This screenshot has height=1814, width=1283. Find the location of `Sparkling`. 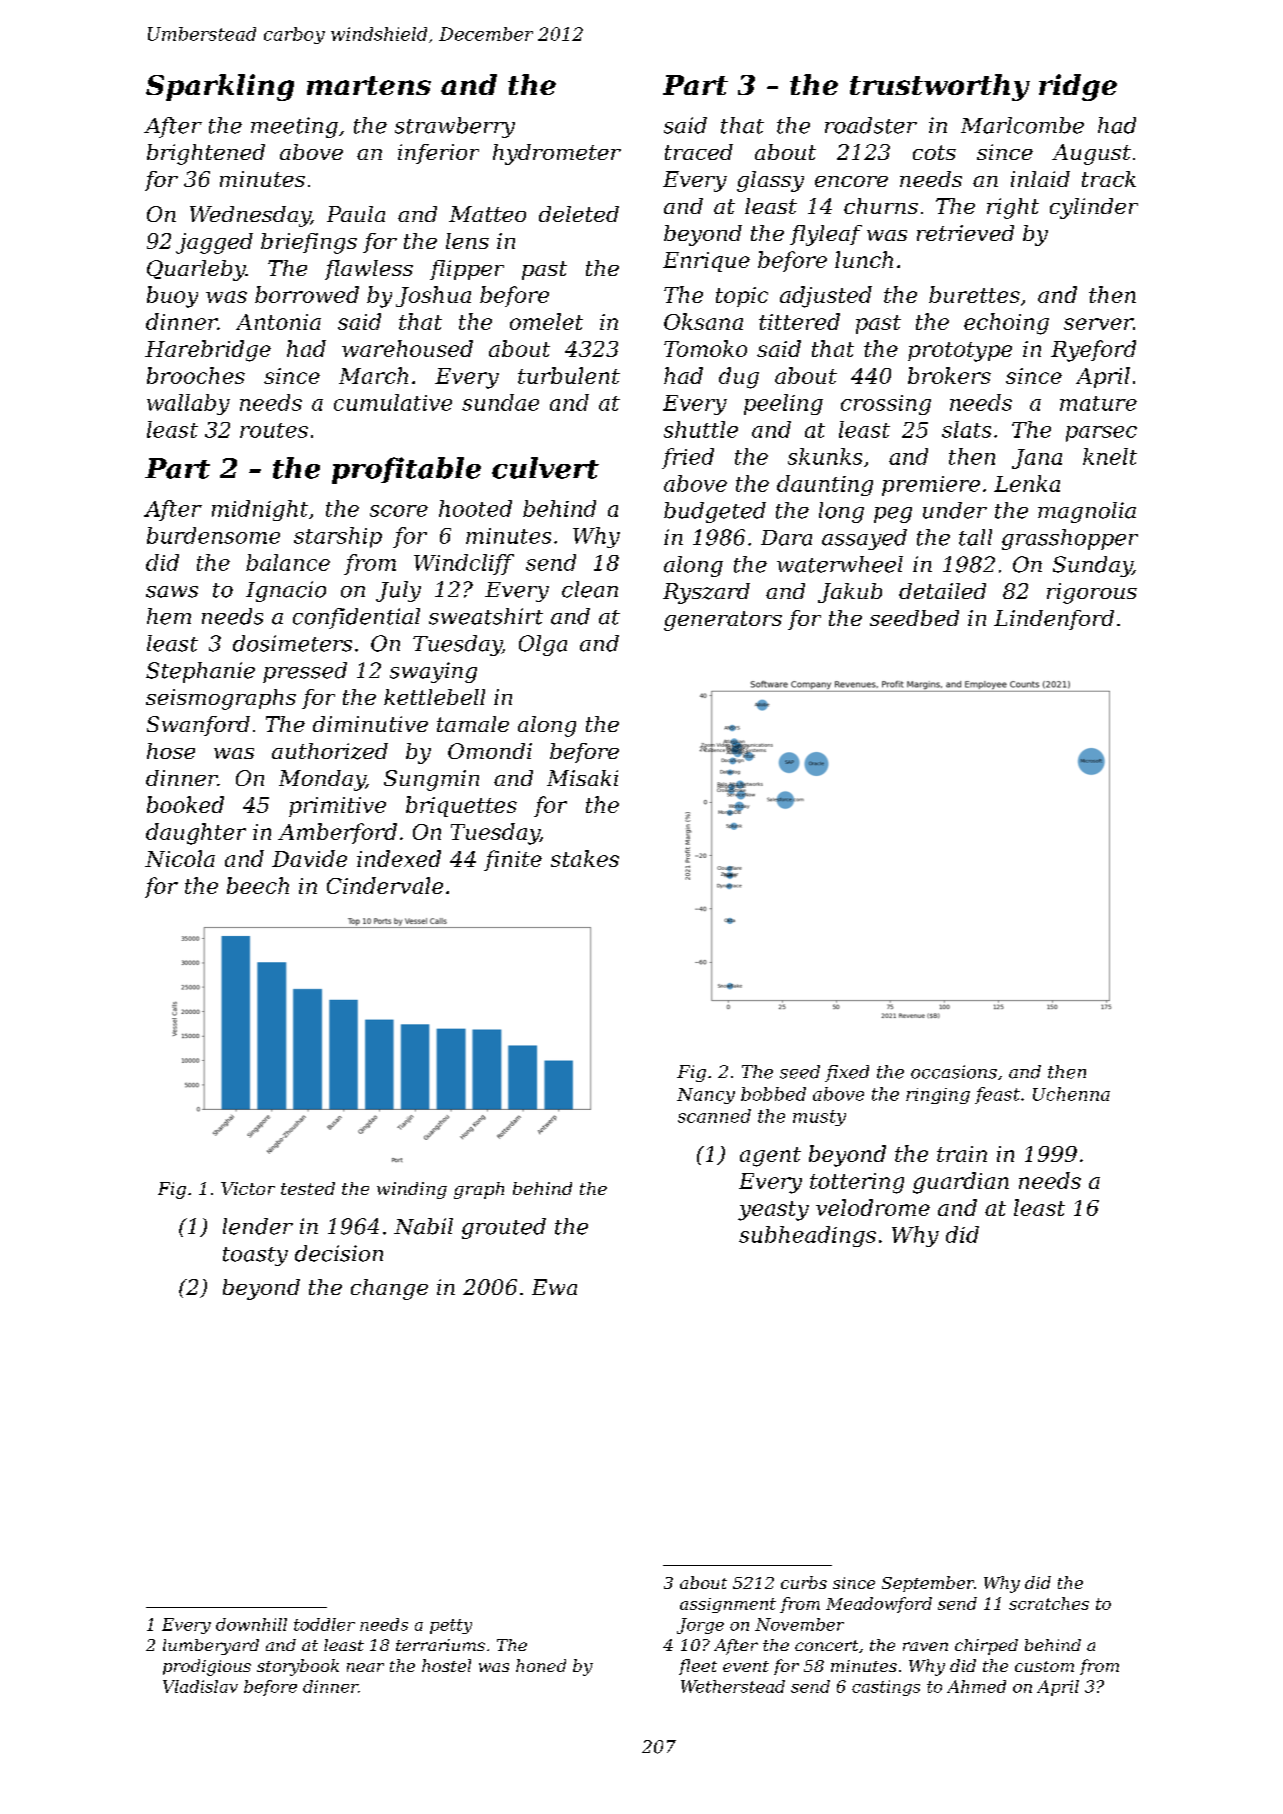

Sparkling is located at coordinates (220, 87).
